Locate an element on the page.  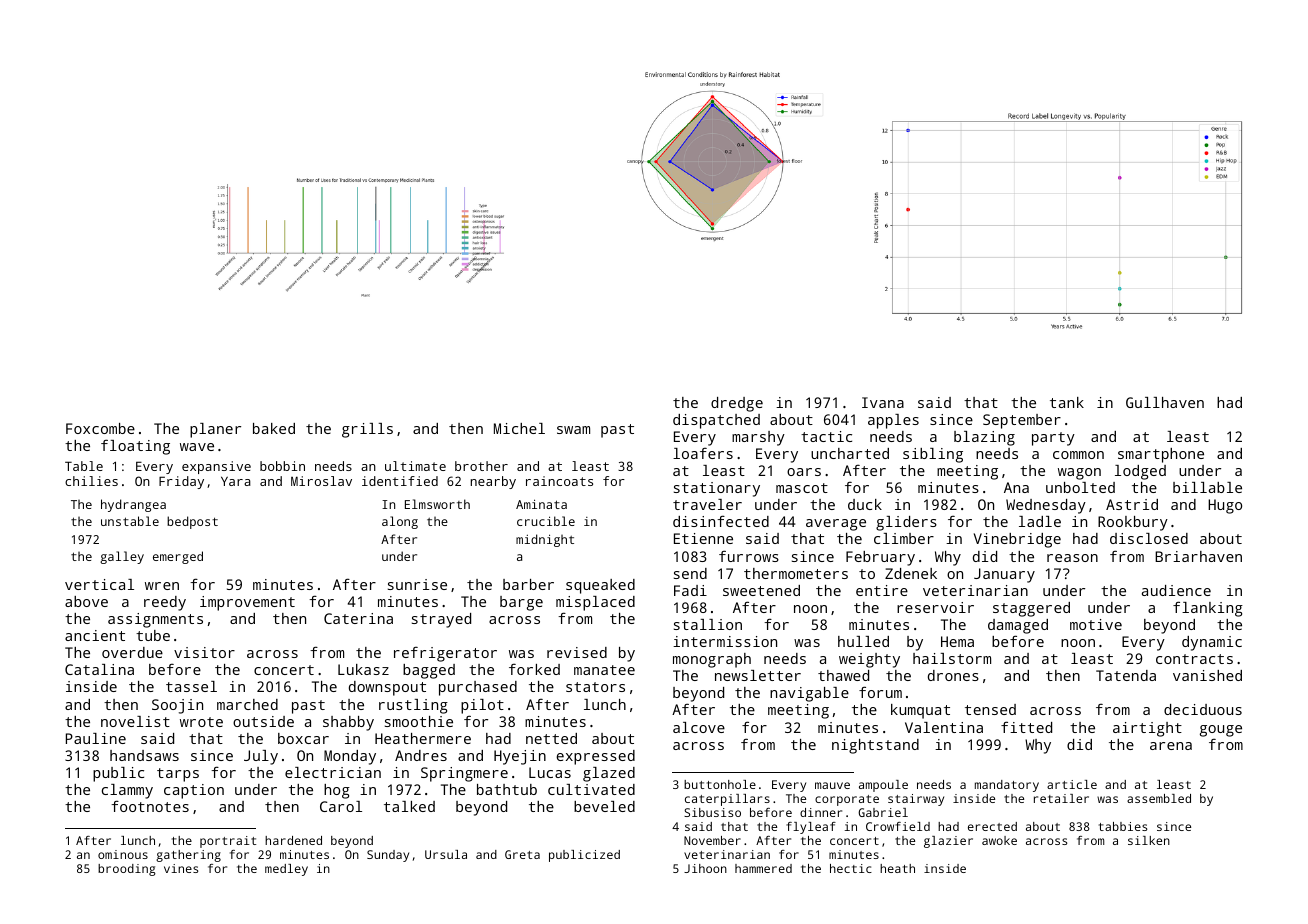
monograph is located at coordinates (712, 660).
